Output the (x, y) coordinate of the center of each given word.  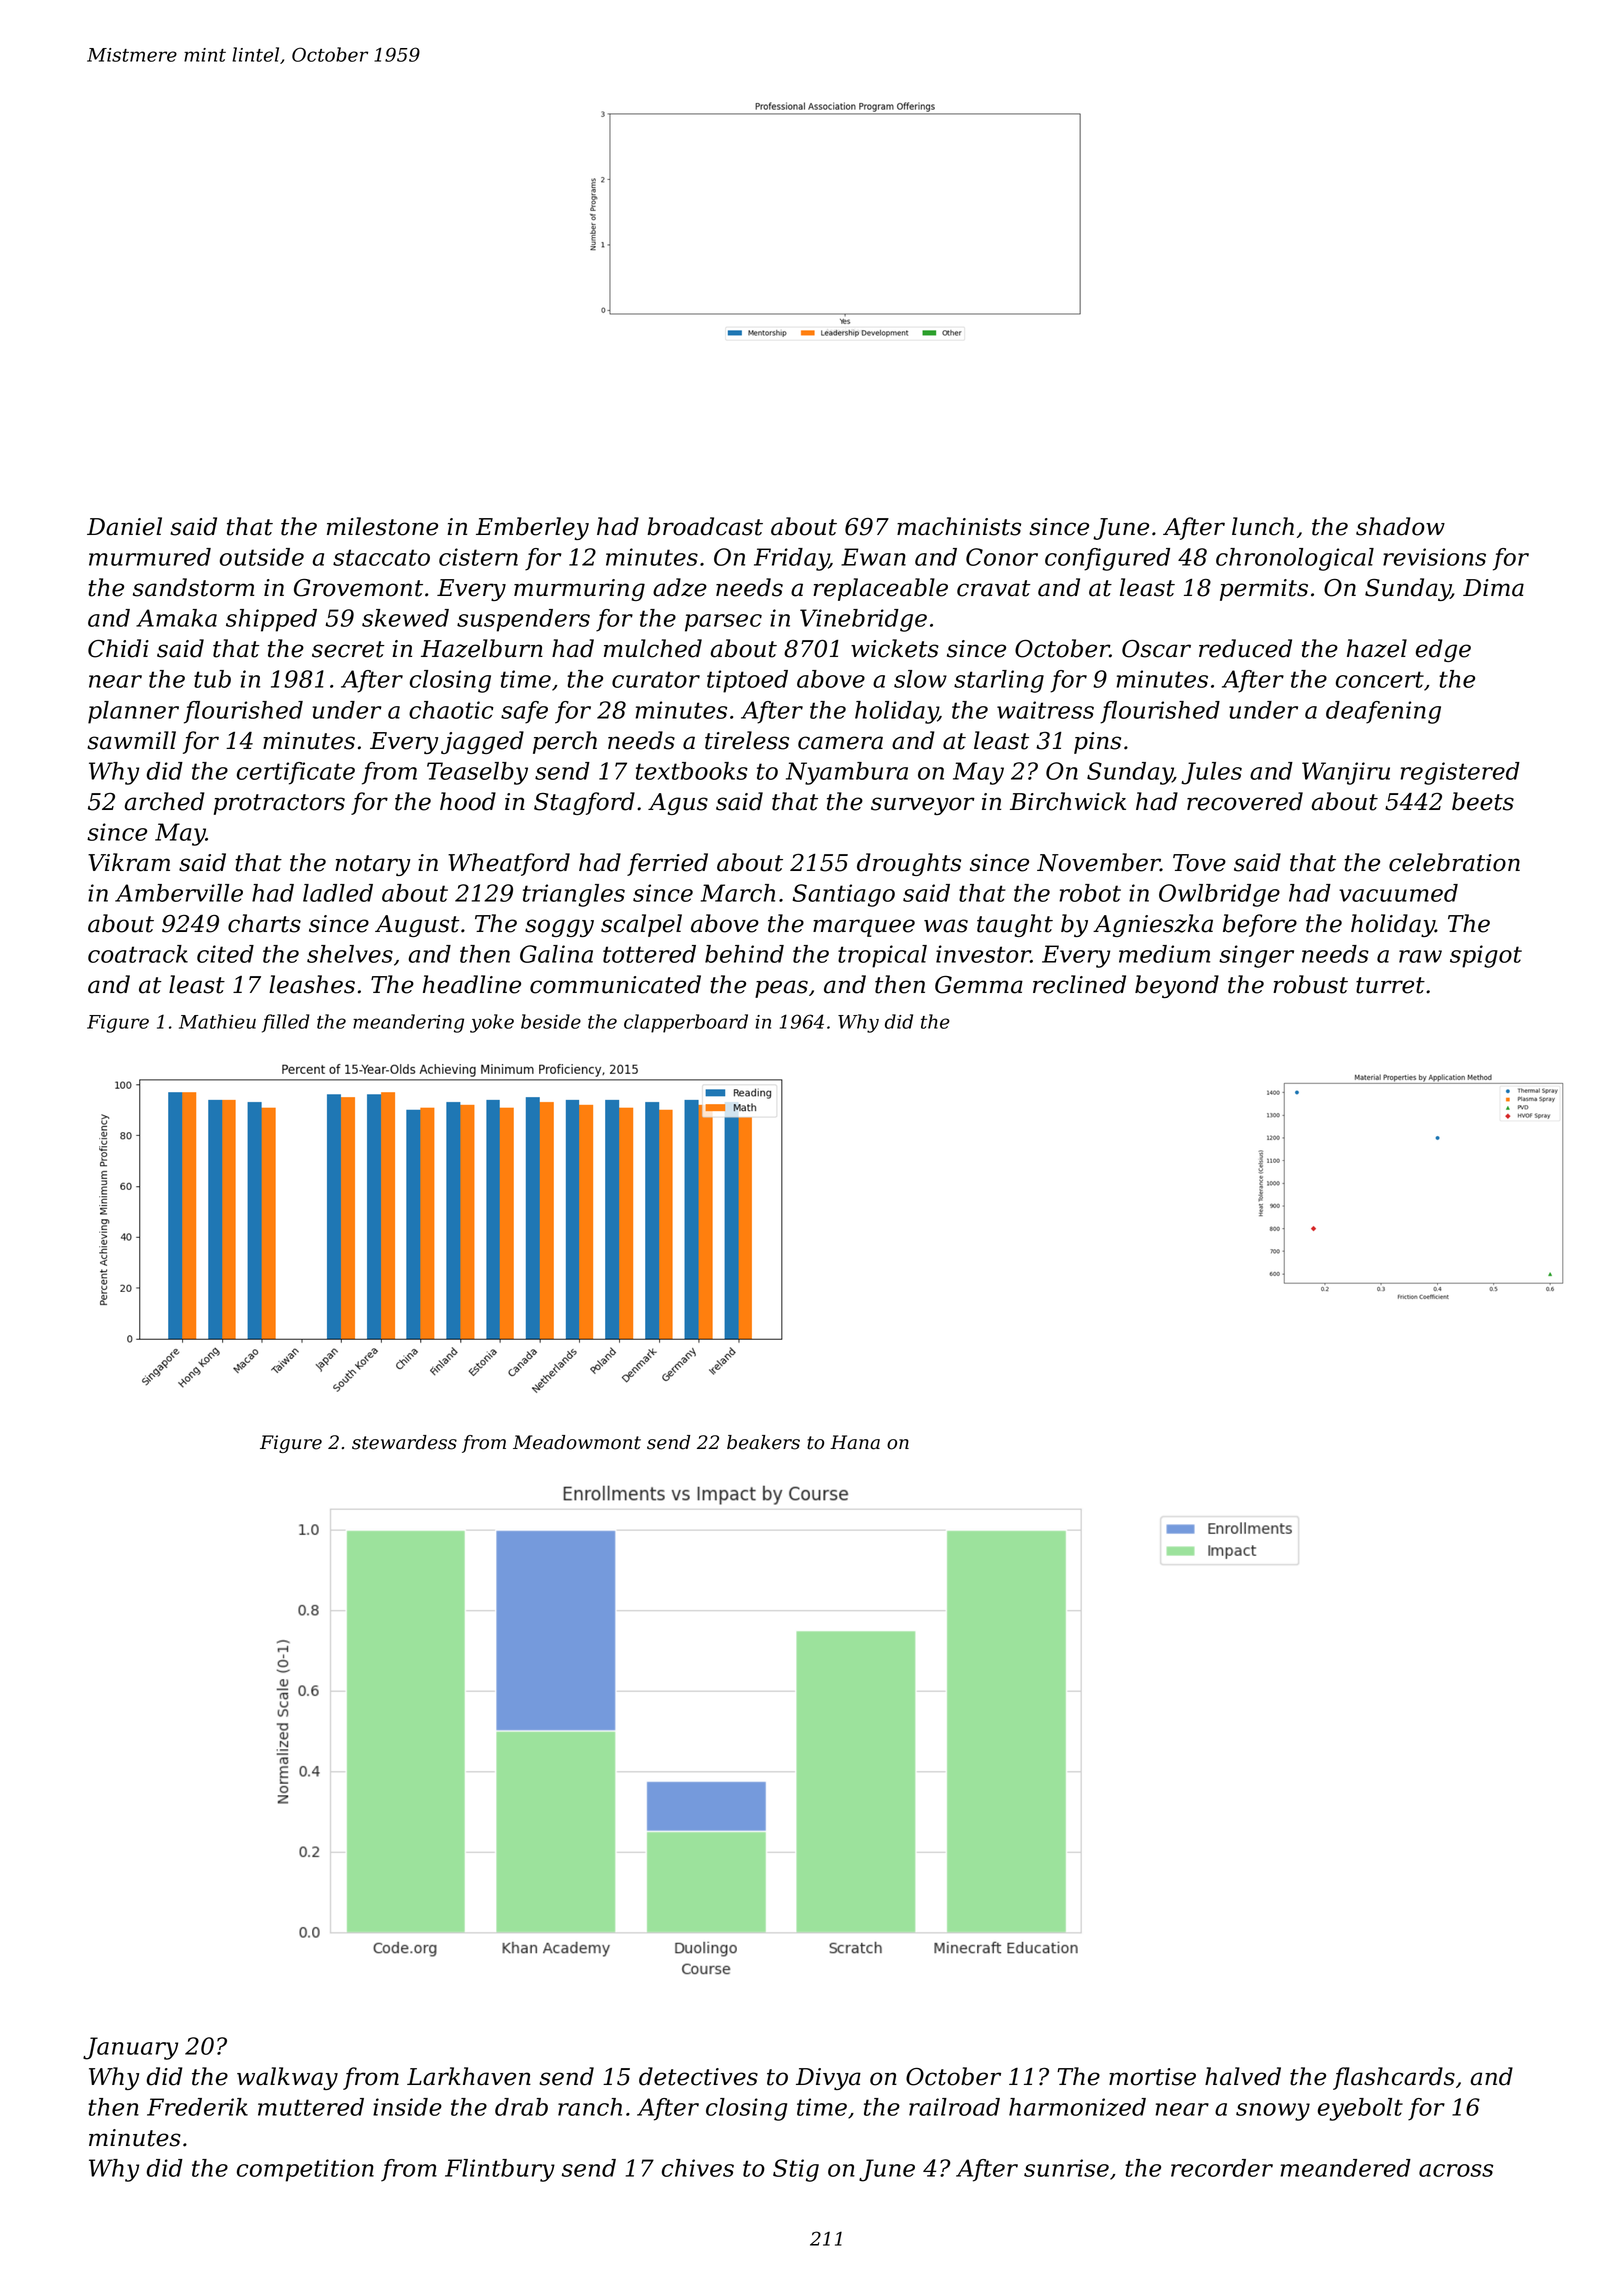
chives (698, 2168)
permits (1264, 590)
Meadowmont (577, 1442)
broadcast (705, 526)
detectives (698, 2076)
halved (1243, 2076)
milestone (382, 526)
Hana (855, 1442)
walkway (287, 2078)
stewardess (404, 1442)
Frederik (197, 2107)
